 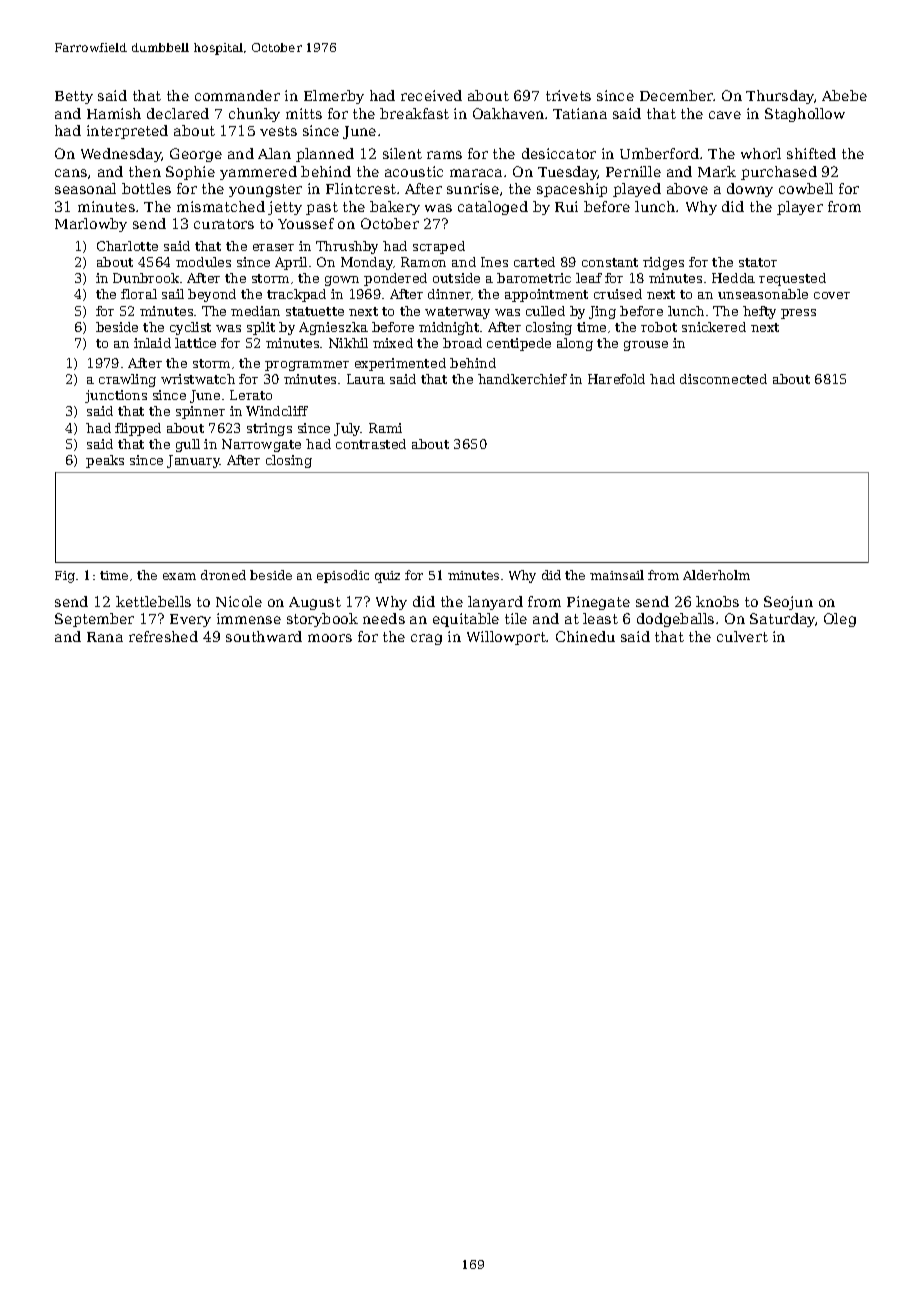 I want to click on purchased, so click(x=779, y=173).
